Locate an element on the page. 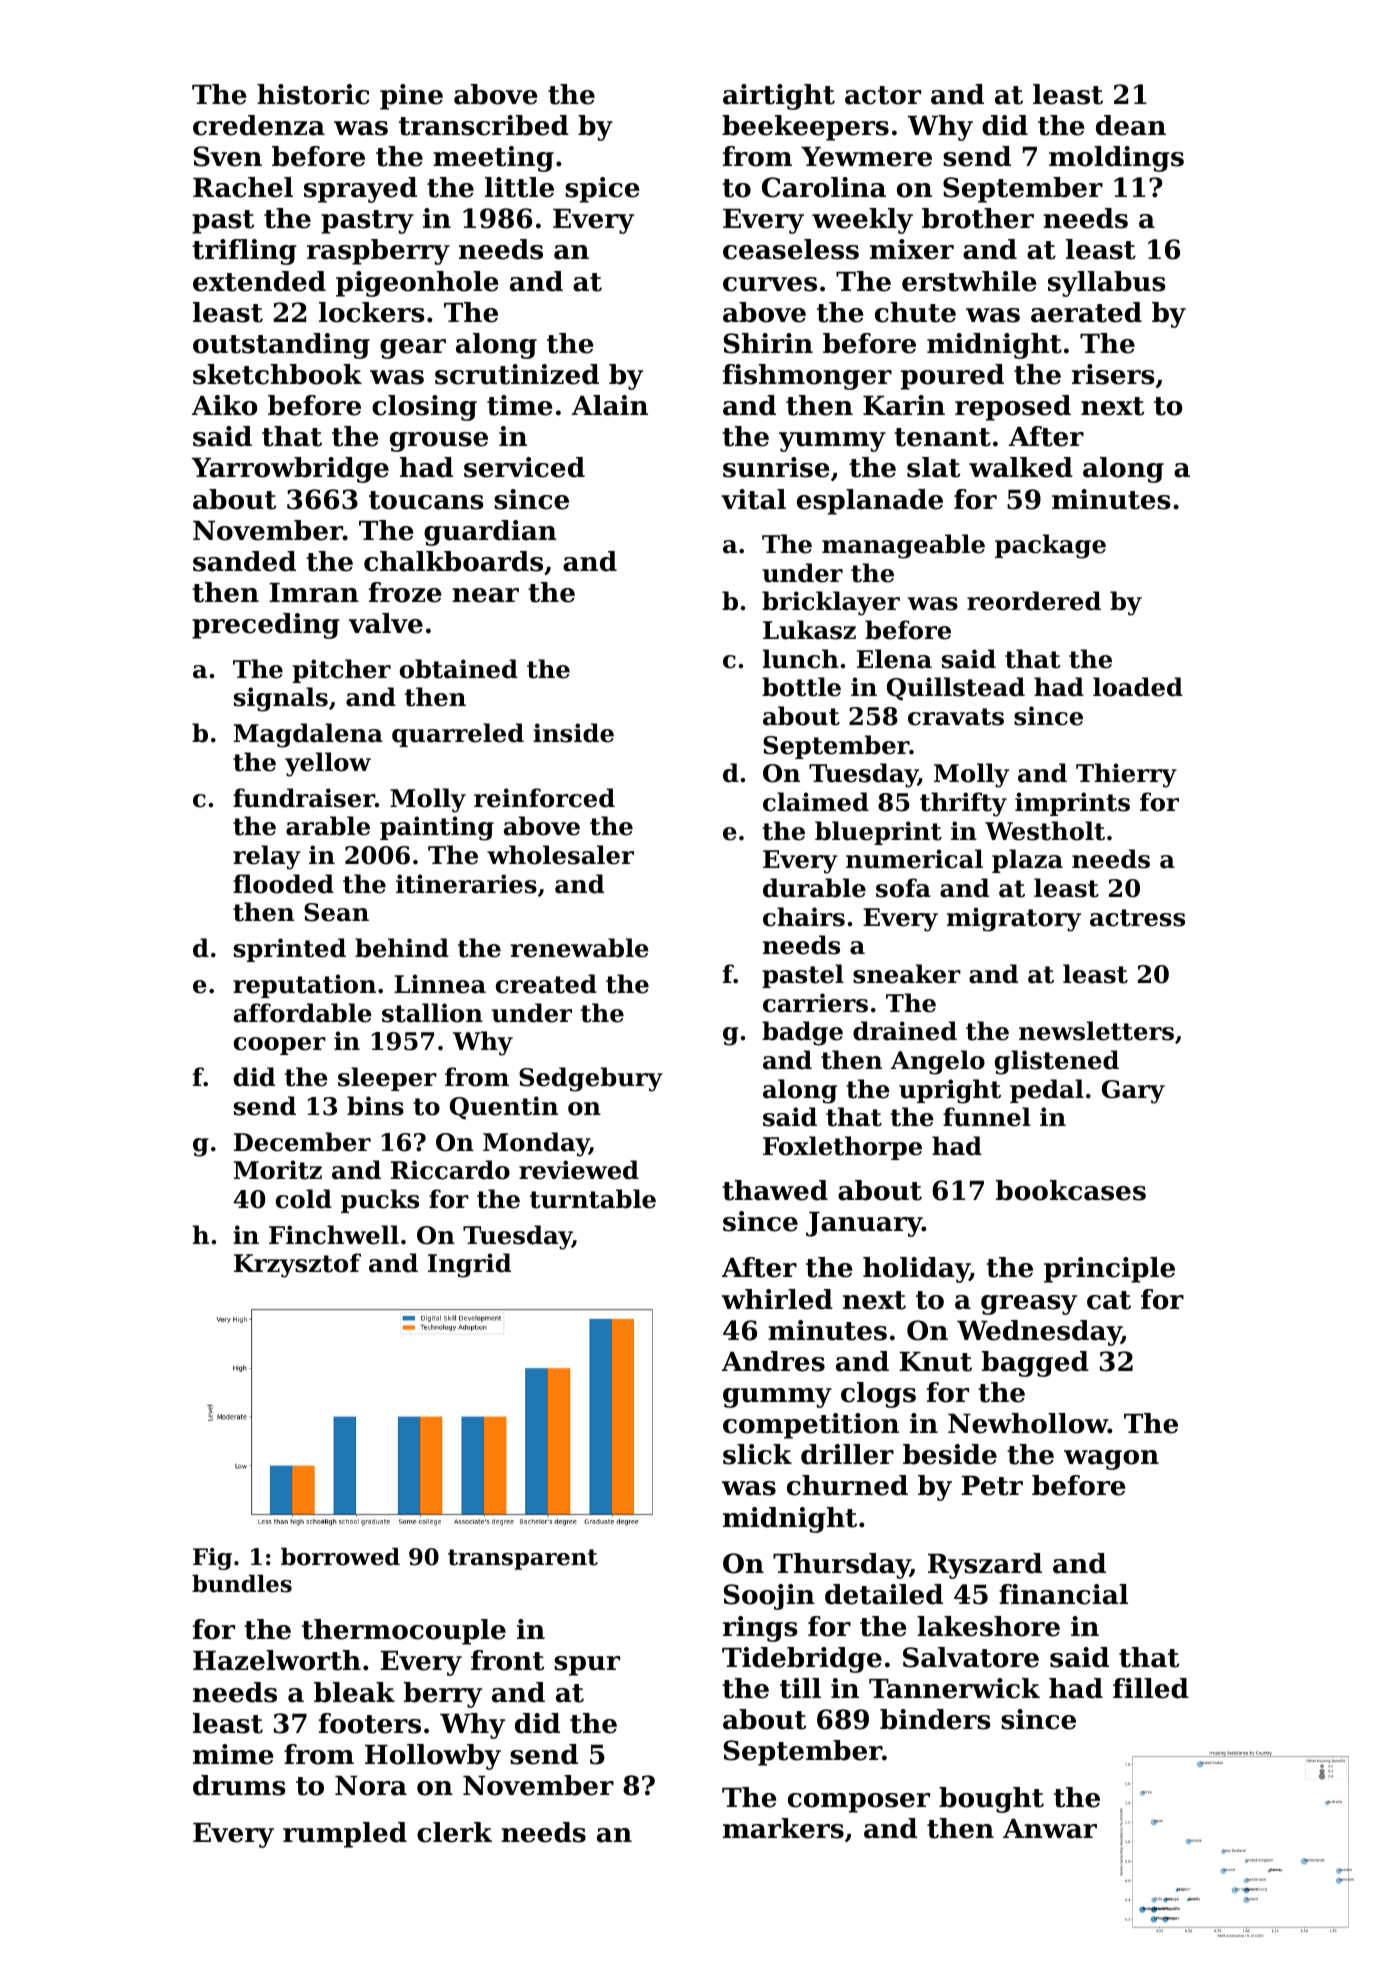 The height and width of the image is (1969, 1386). toucans is located at coordinates (426, 500).
